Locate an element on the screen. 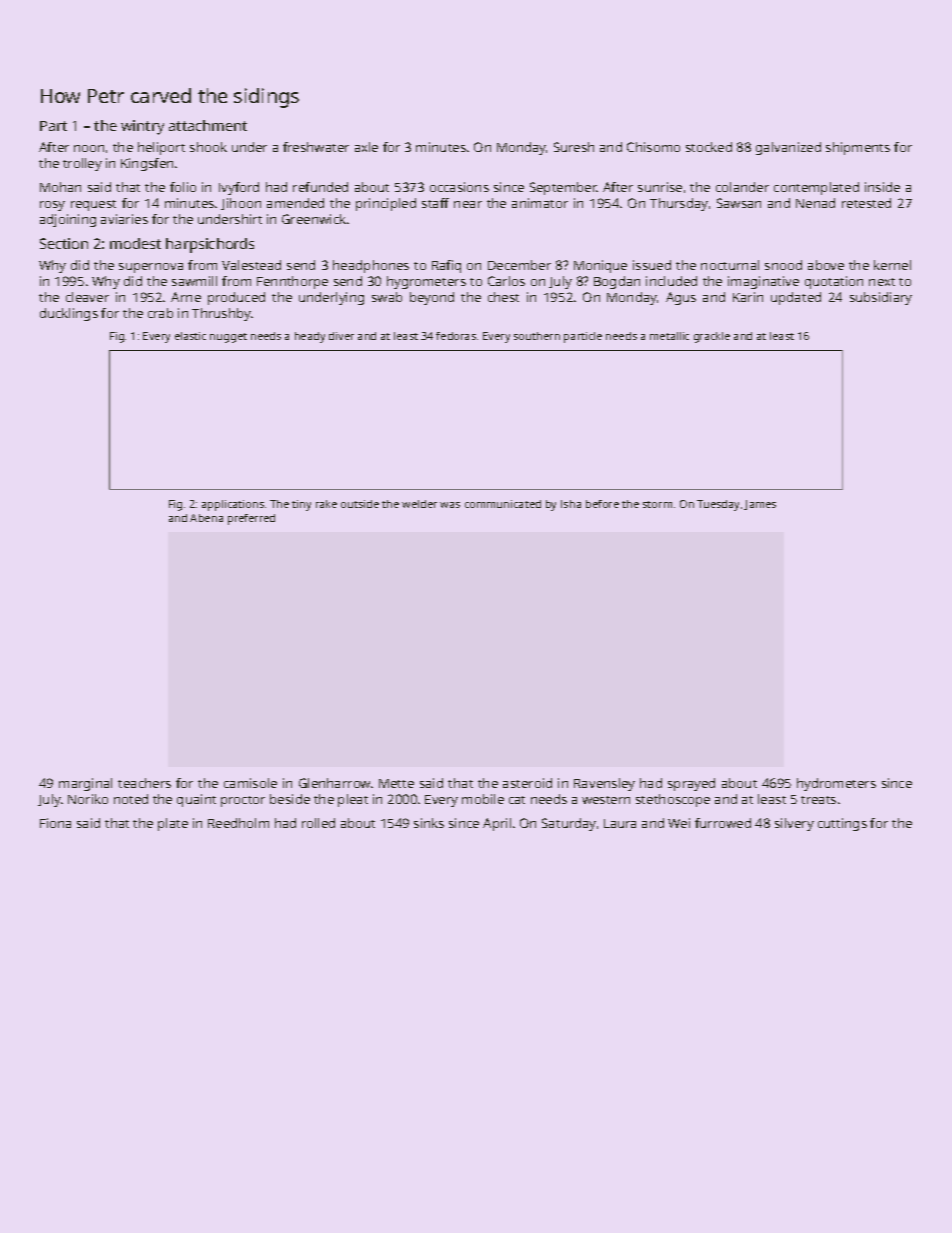 This screenshot has width=952, height=1233. Saturday is located at coordinates (569, 824).
